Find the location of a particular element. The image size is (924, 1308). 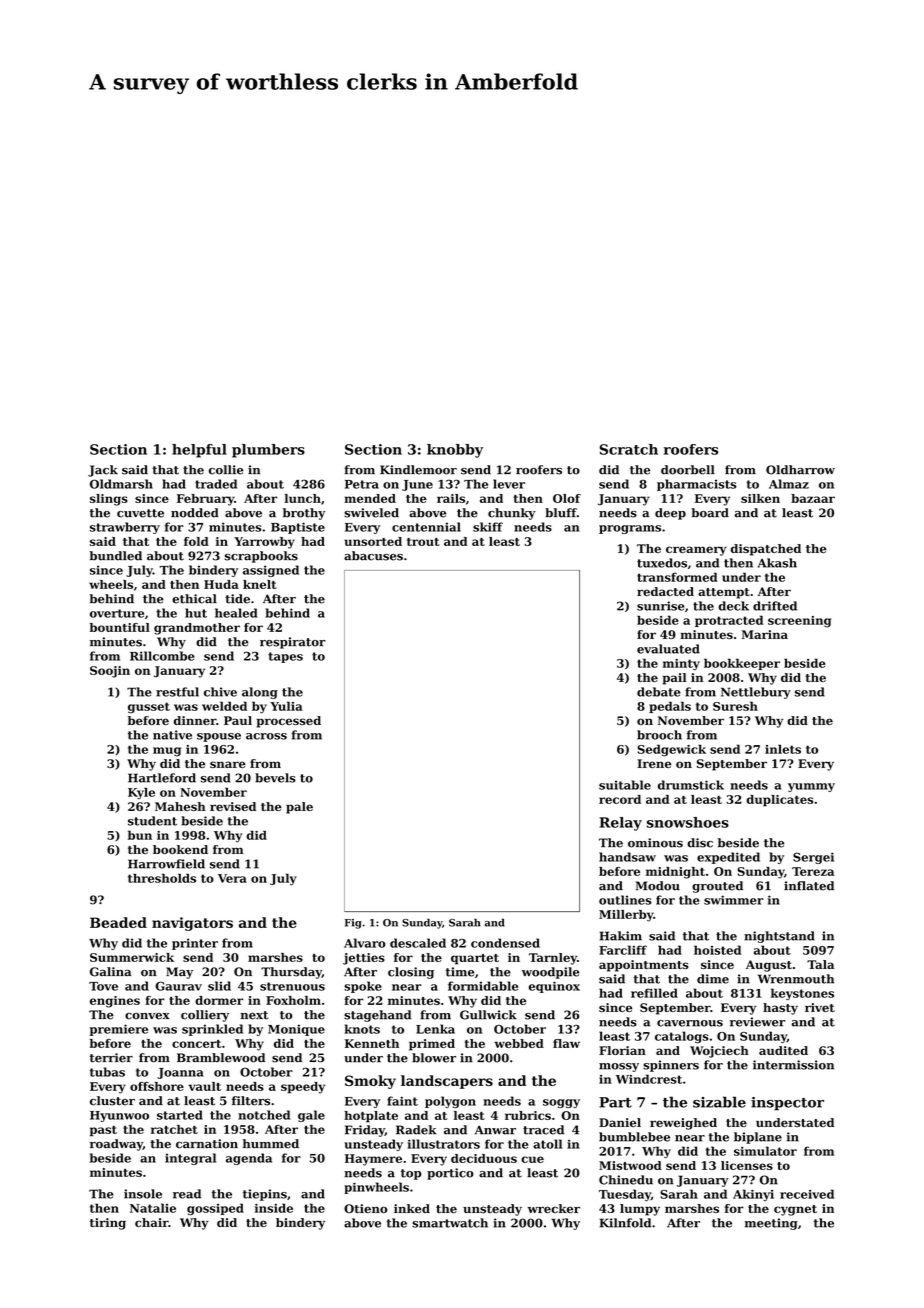

dispatched is located at coordinates (766, 550).
